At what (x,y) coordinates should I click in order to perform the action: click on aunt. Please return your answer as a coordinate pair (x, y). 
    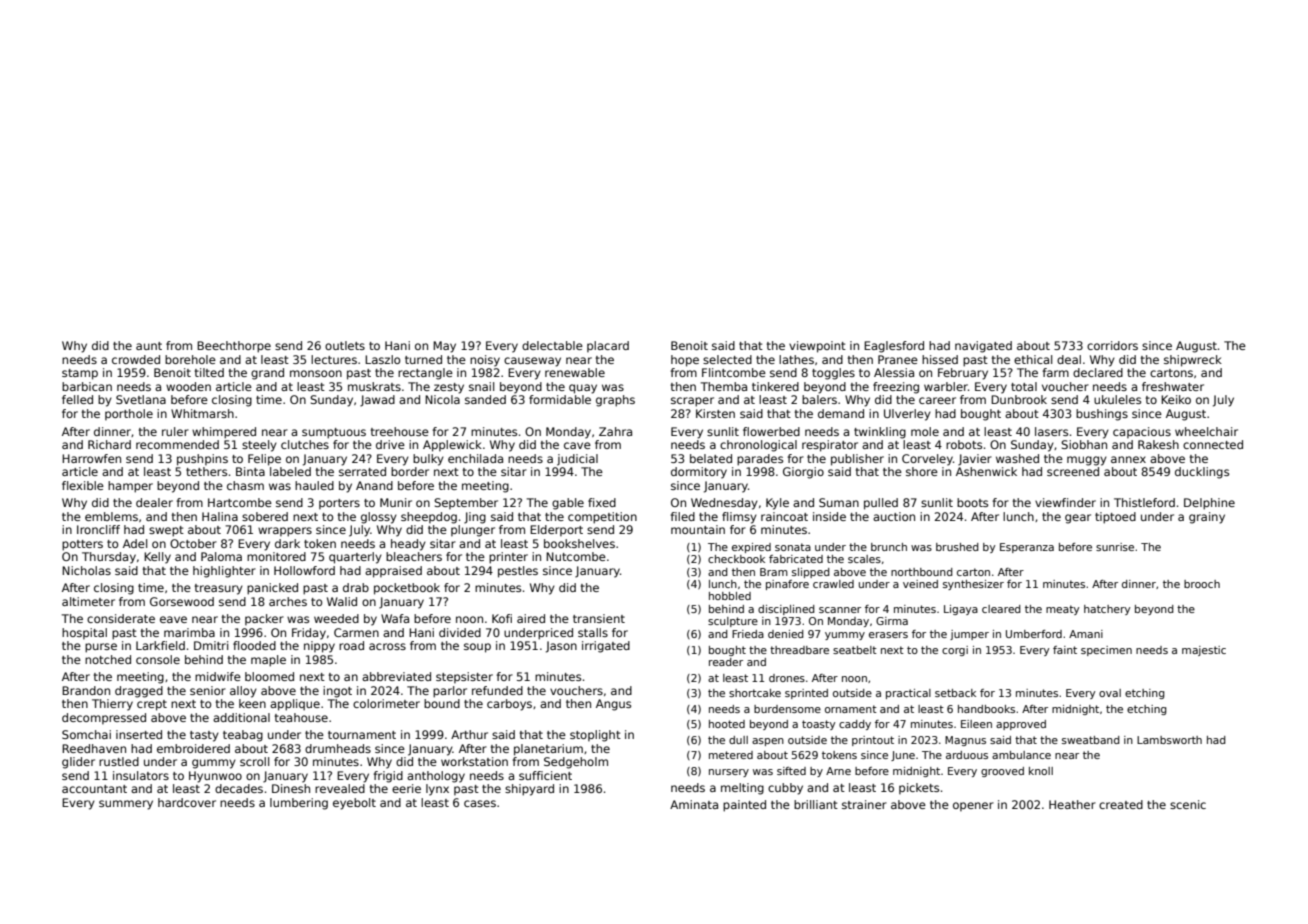
    Looking at the image, I should click on (149, 346).
